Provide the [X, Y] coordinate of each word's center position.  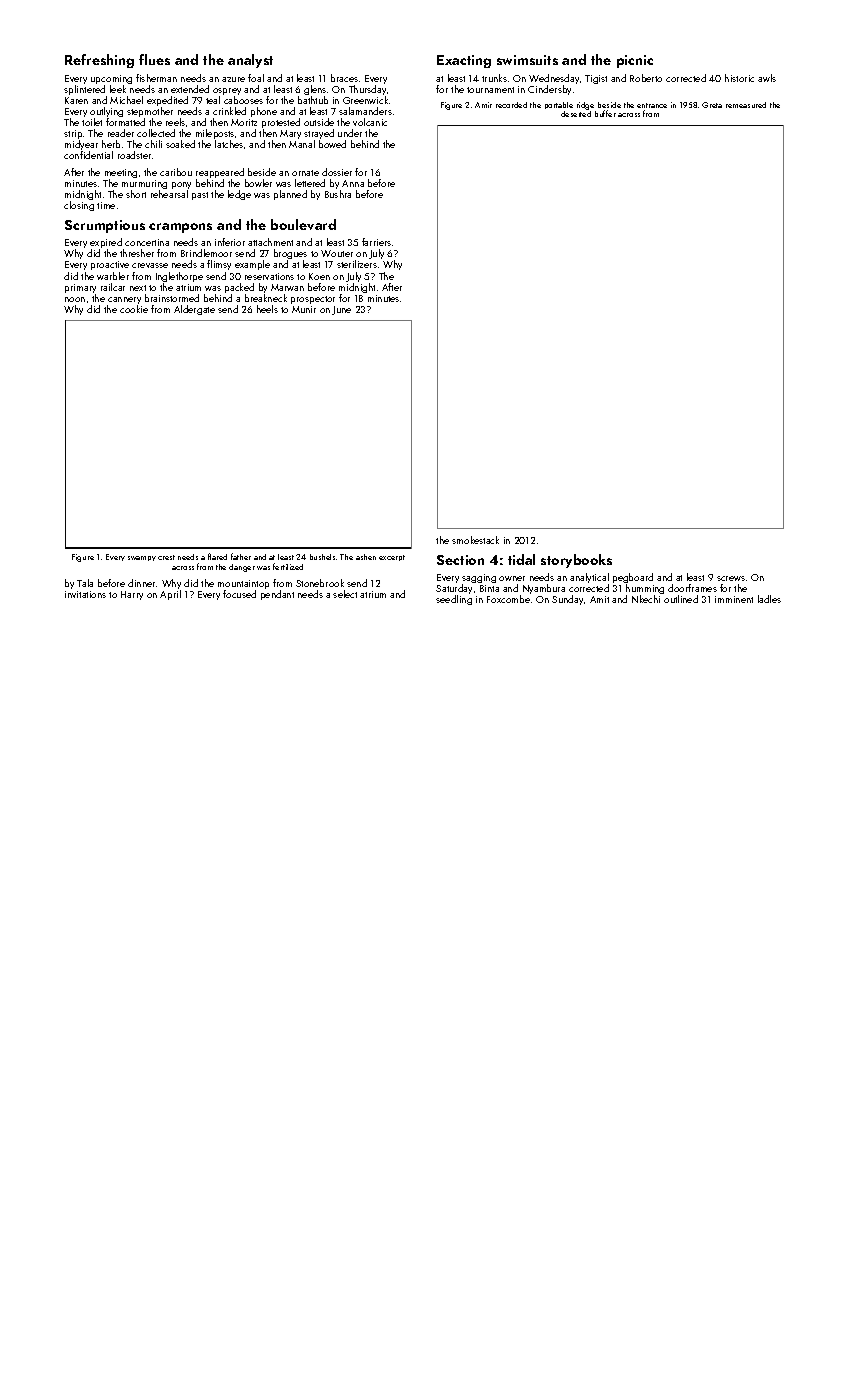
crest [166, 557]
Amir [483, 105]
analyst [250, 61]
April [170, 595]
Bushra [338, 194]
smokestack [475, 540]
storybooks [576, 561]
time [106, 205]
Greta [712, 105]
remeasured [746, 105]
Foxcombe [508, 599]
